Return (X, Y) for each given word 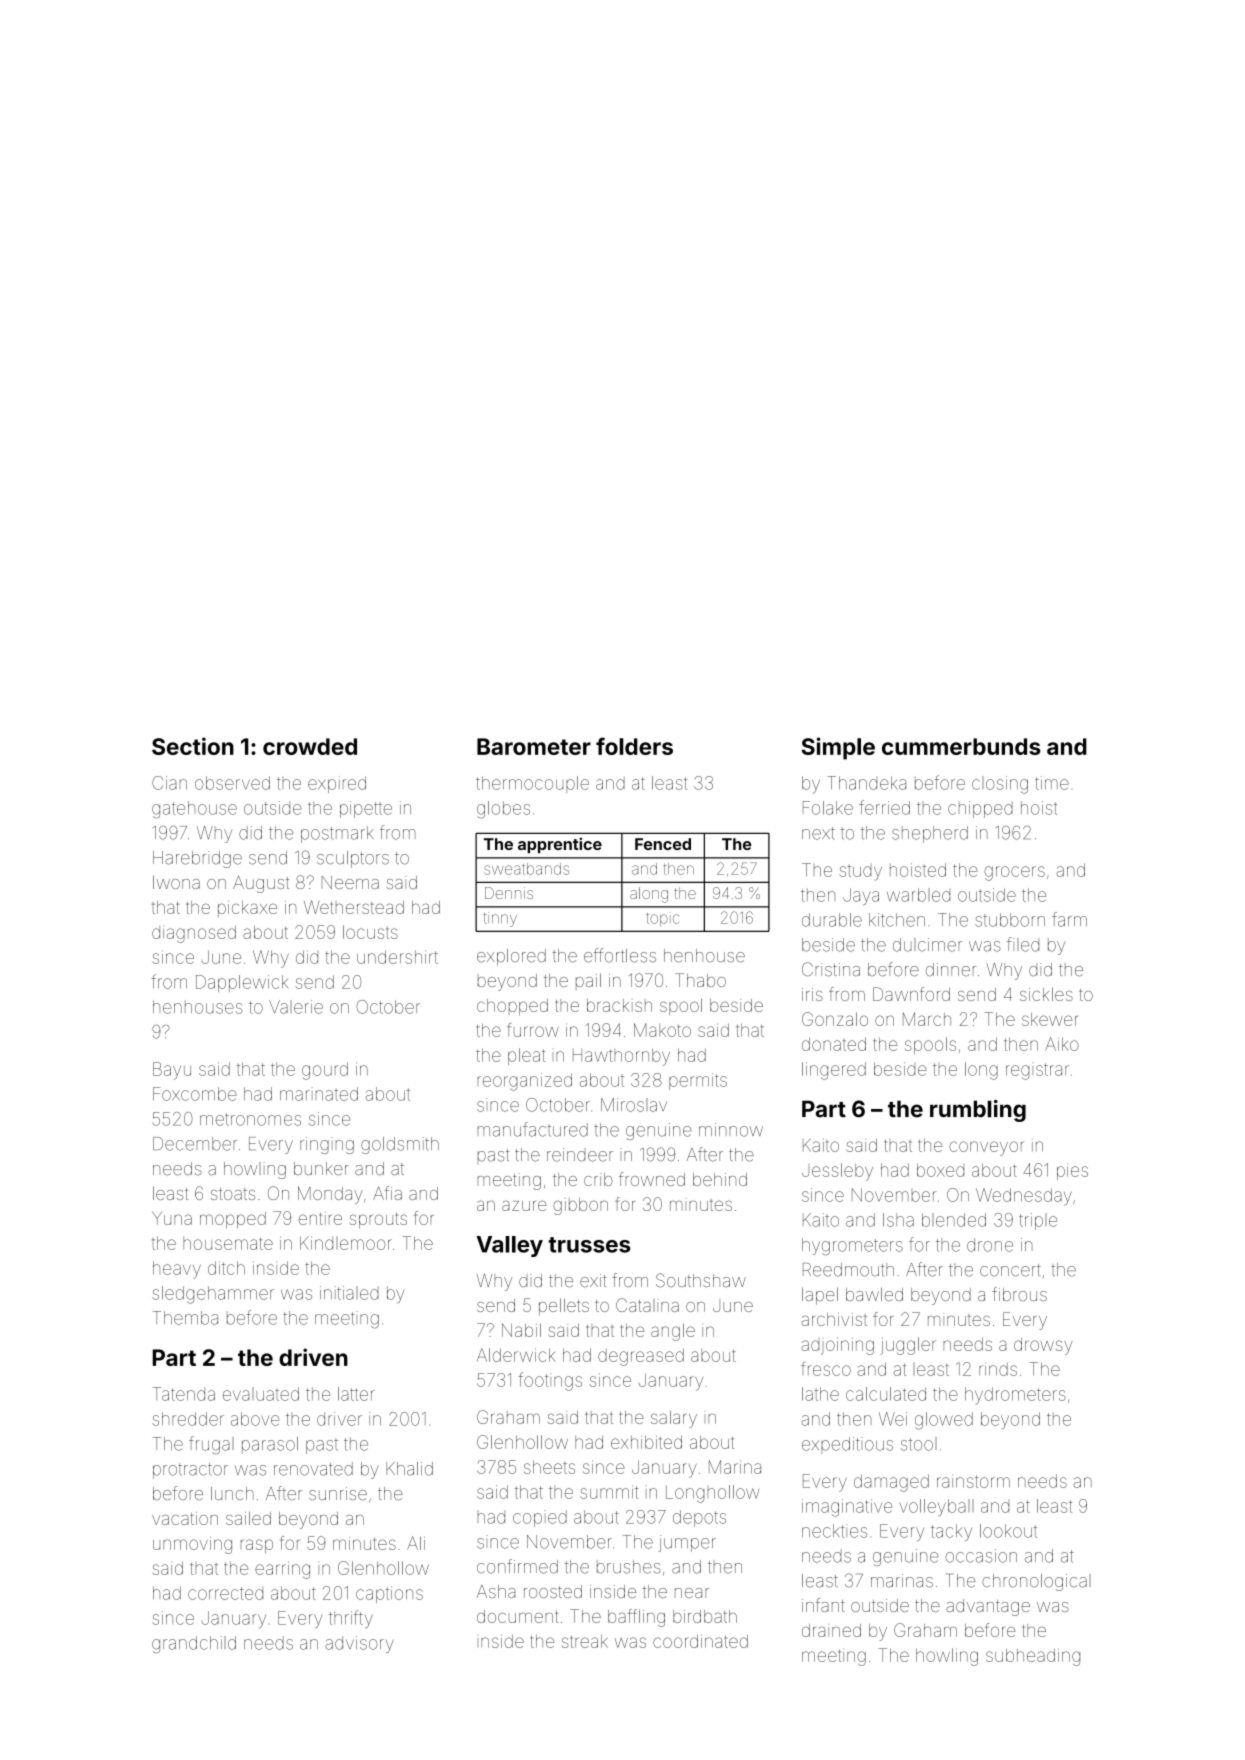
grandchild (194, 1644)
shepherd (930, 834)
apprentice (560, 845)
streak (585, 1641)
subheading (1033, 1657)
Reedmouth (848, 1270)
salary (674, 1419)
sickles (1046, 994)
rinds (998, 1369)
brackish (619, 1005)
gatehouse (194, 810)
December (195, 1144)
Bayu (172, 1071)
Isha (898, 1220)
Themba (185, 1318)
